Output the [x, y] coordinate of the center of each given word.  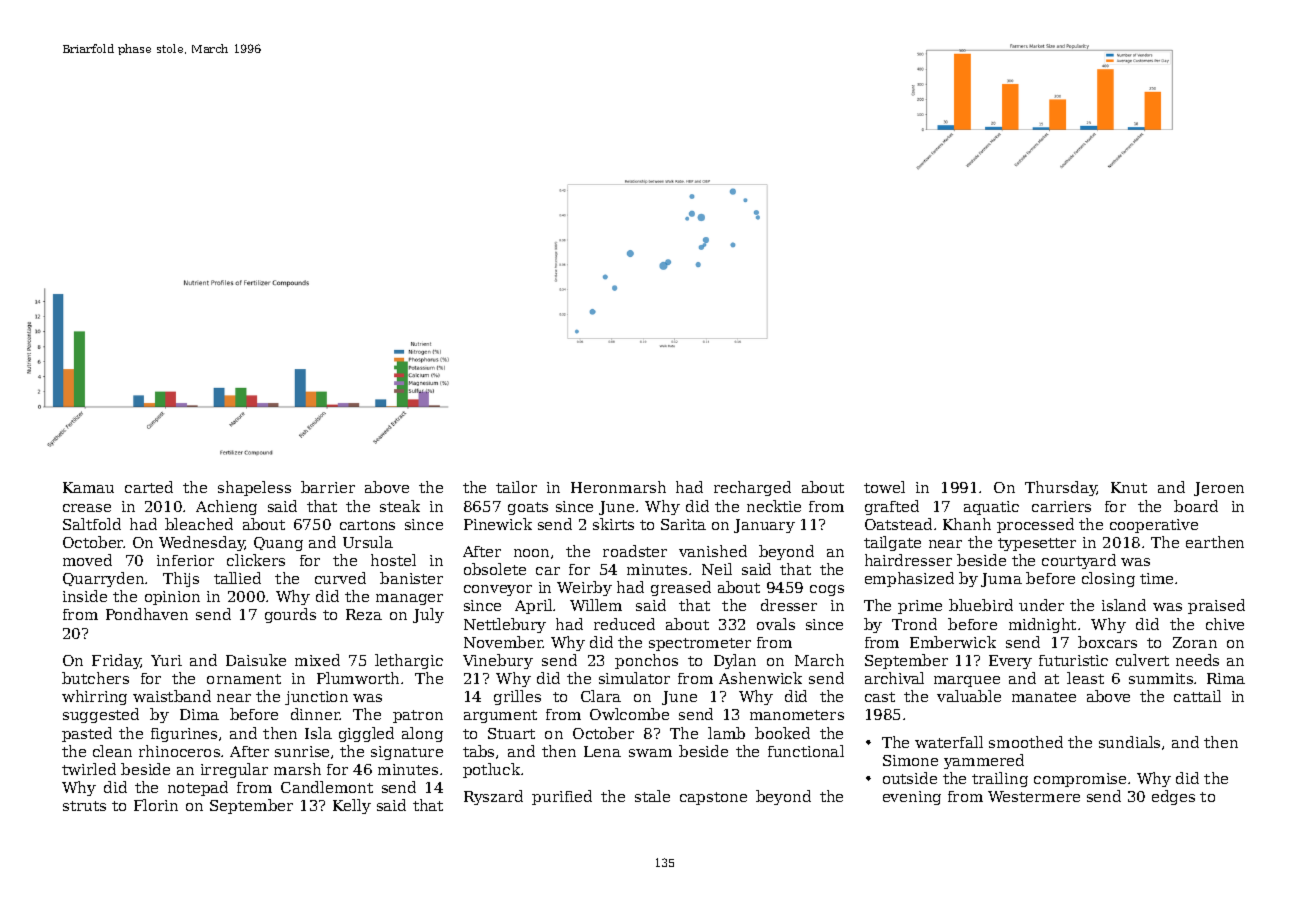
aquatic [991, 508]
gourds [290, 615]
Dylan [735, 661]
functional [806, 751]
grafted [892, 507]
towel [884, 487]
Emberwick [953, 642]
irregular [234, 770]
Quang [278, 544]
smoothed [1026, 742]
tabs [478, 751]
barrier [328, 487]
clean [112, 751]
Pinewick [498, 524]
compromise [1080, 780]
